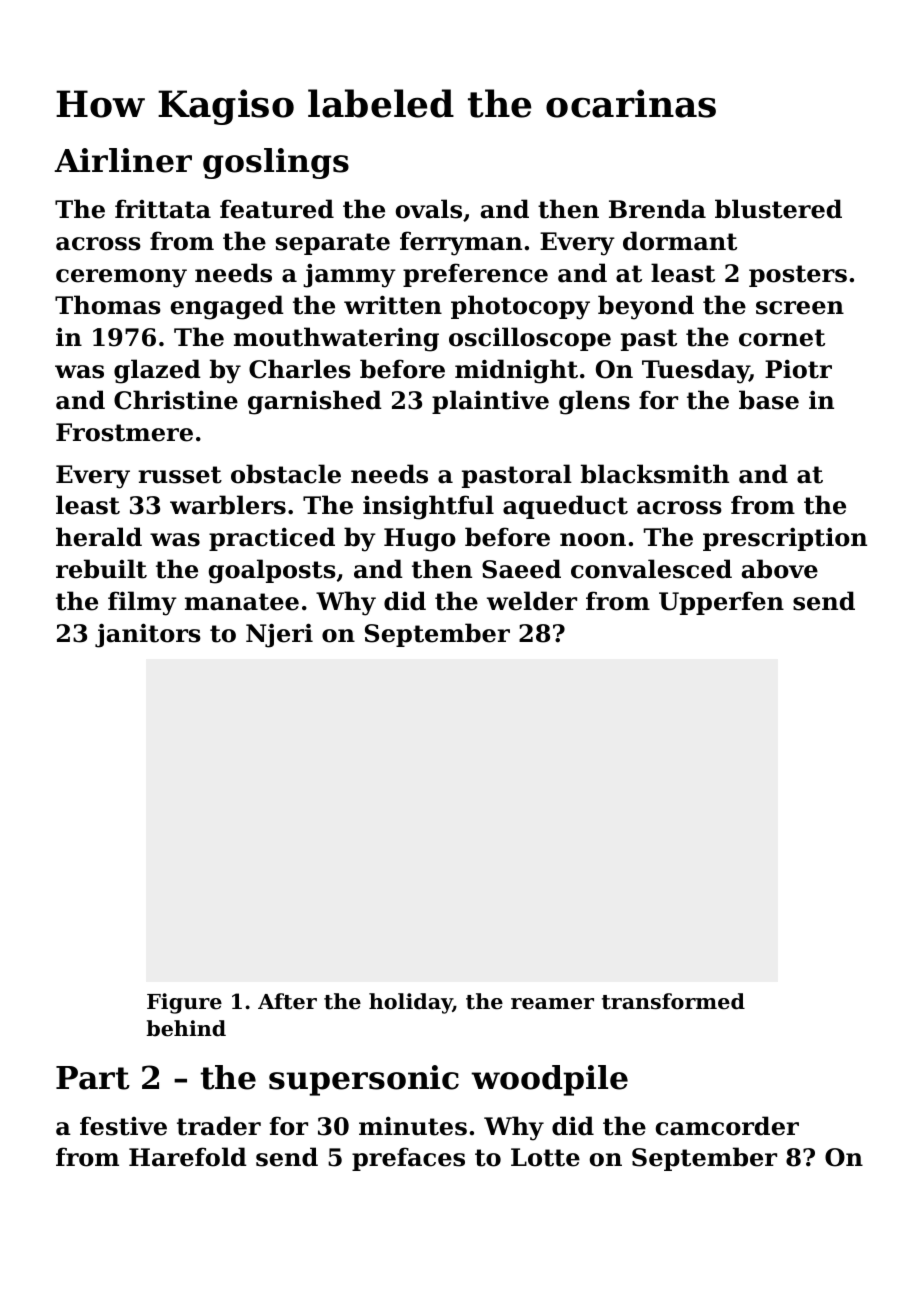  What do you see at coordinates (176, 400) in the screenshot?
I see `Christine` at bounding box center [176, 400].
